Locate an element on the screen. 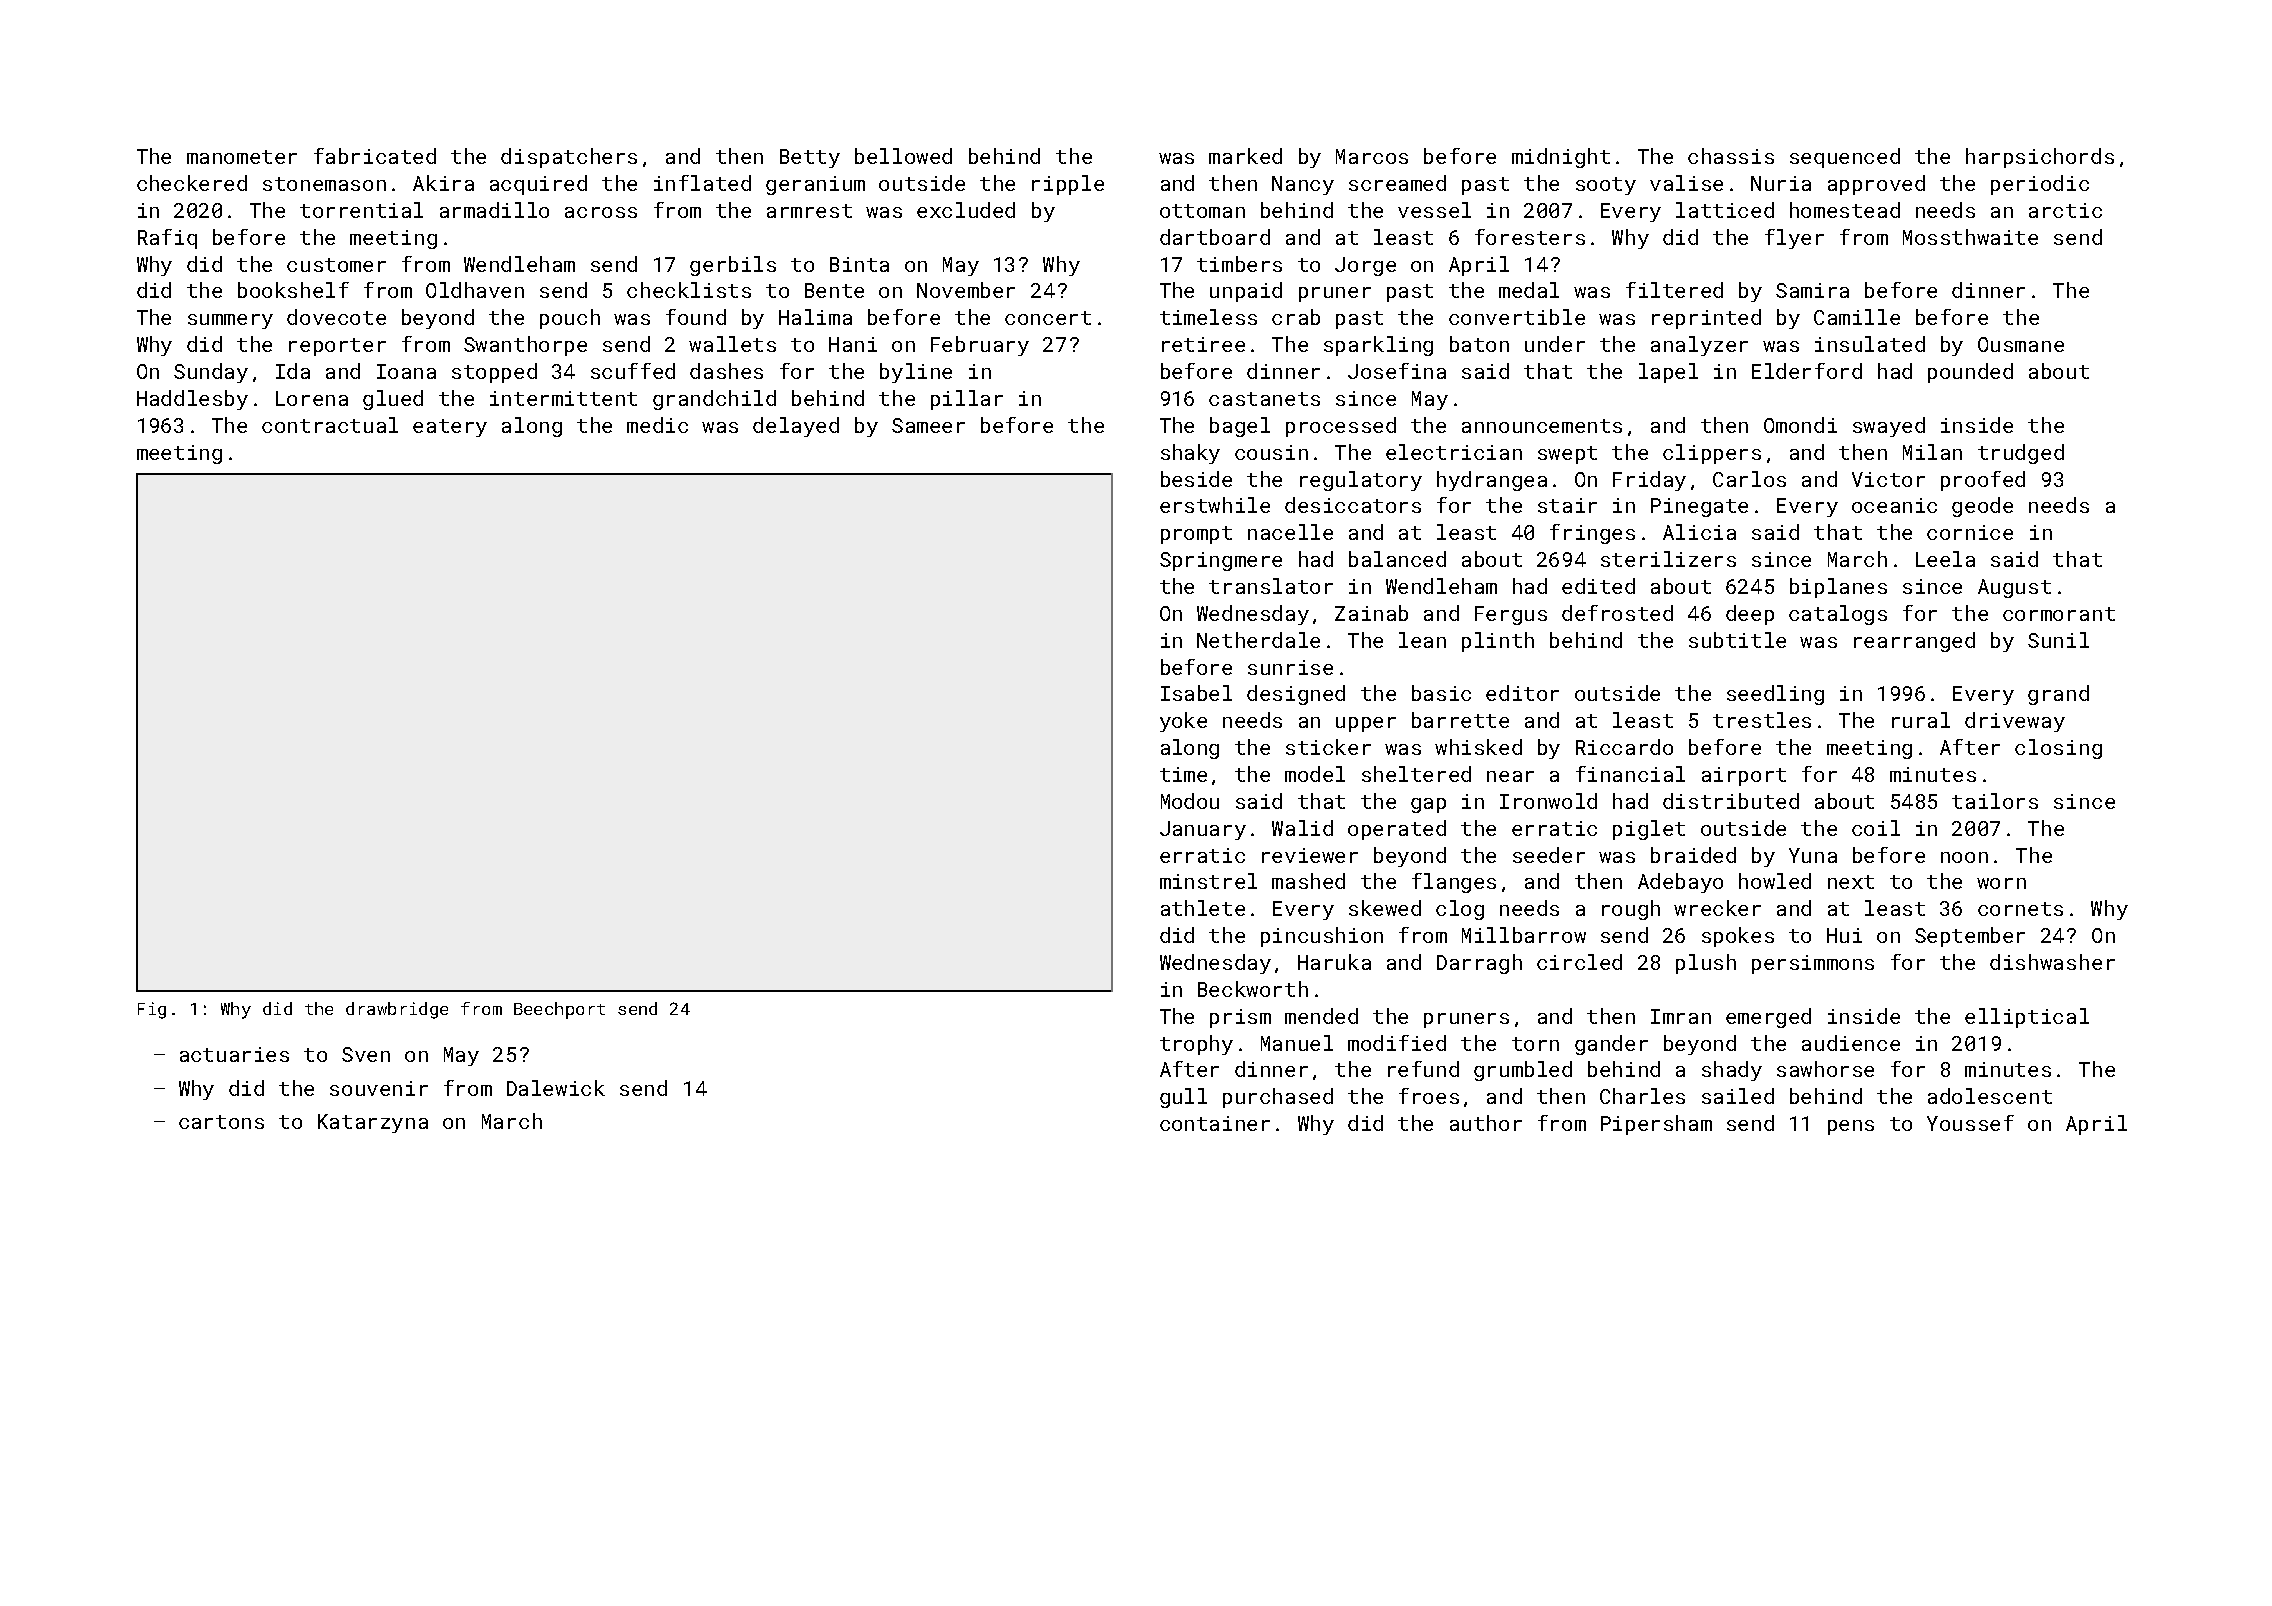 This screenshot has height=1606, width=2272. subtitle is located at coordinates (1737, 640).
